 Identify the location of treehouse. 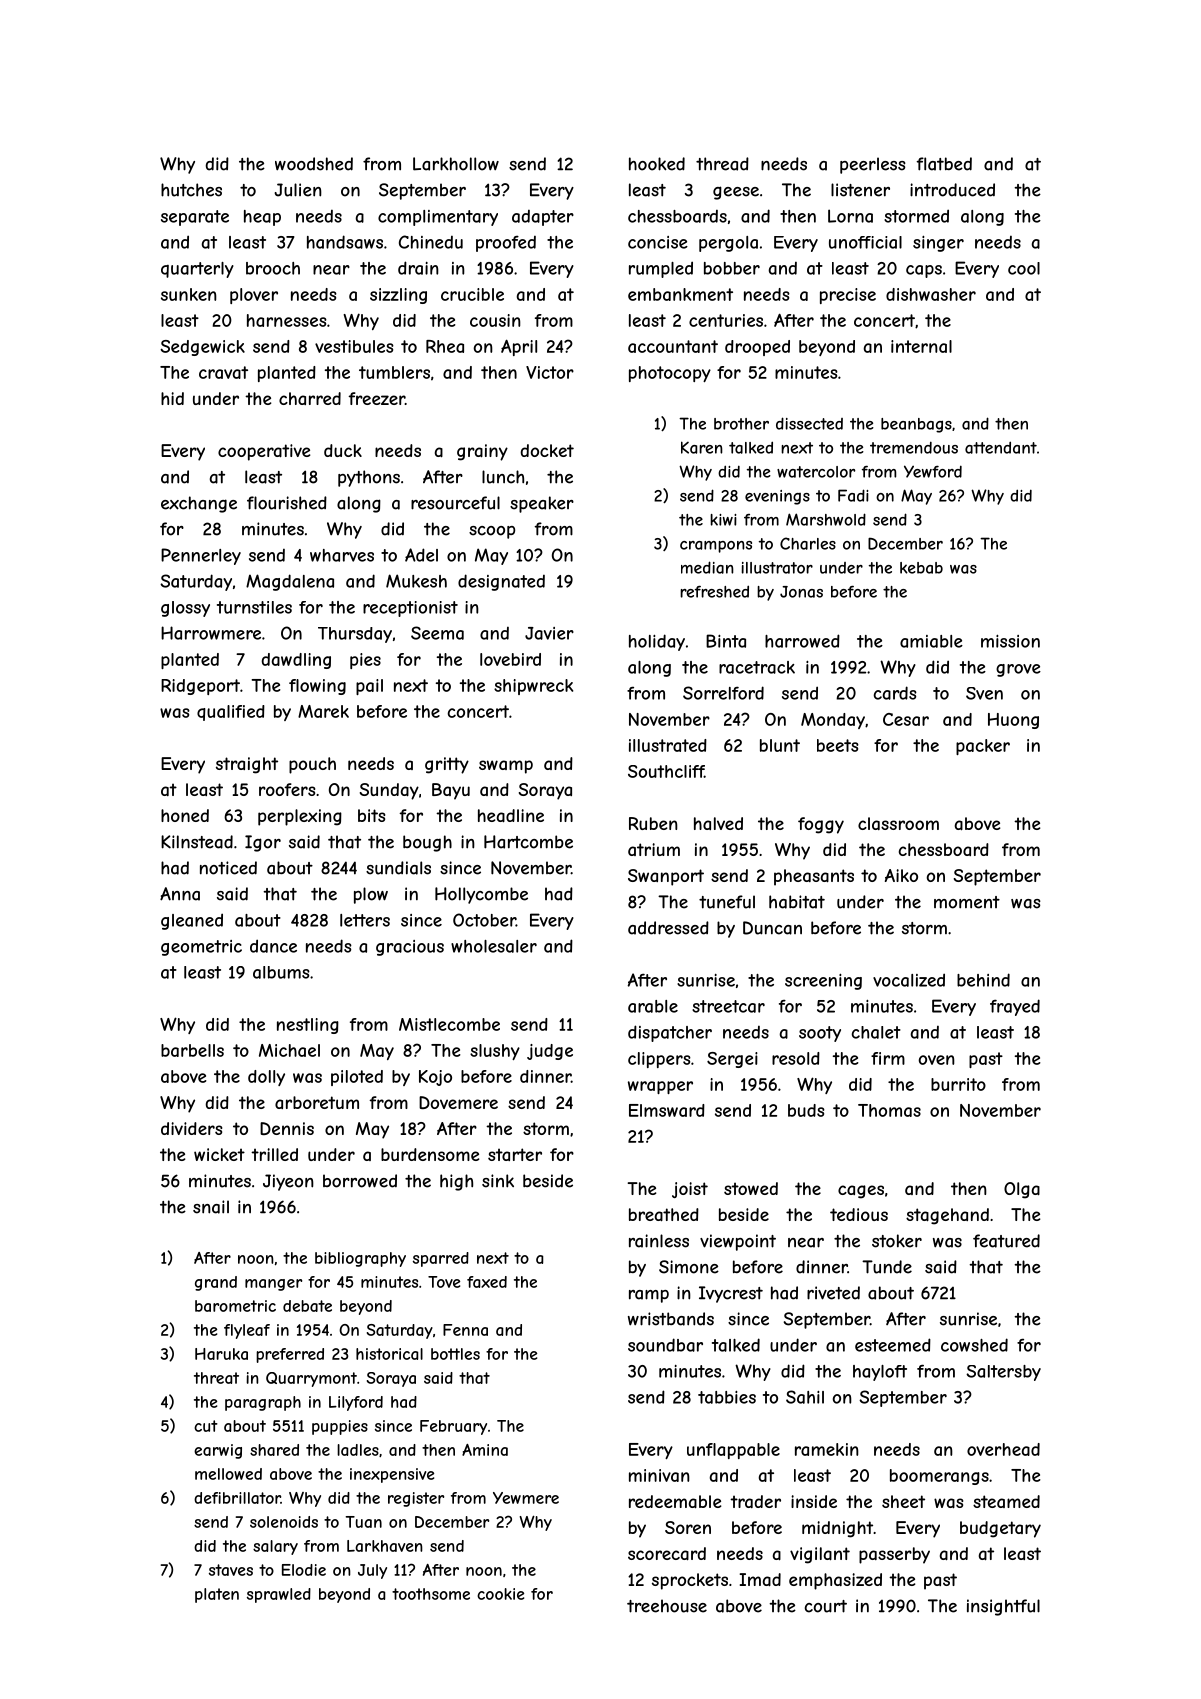
(667, 1606).
